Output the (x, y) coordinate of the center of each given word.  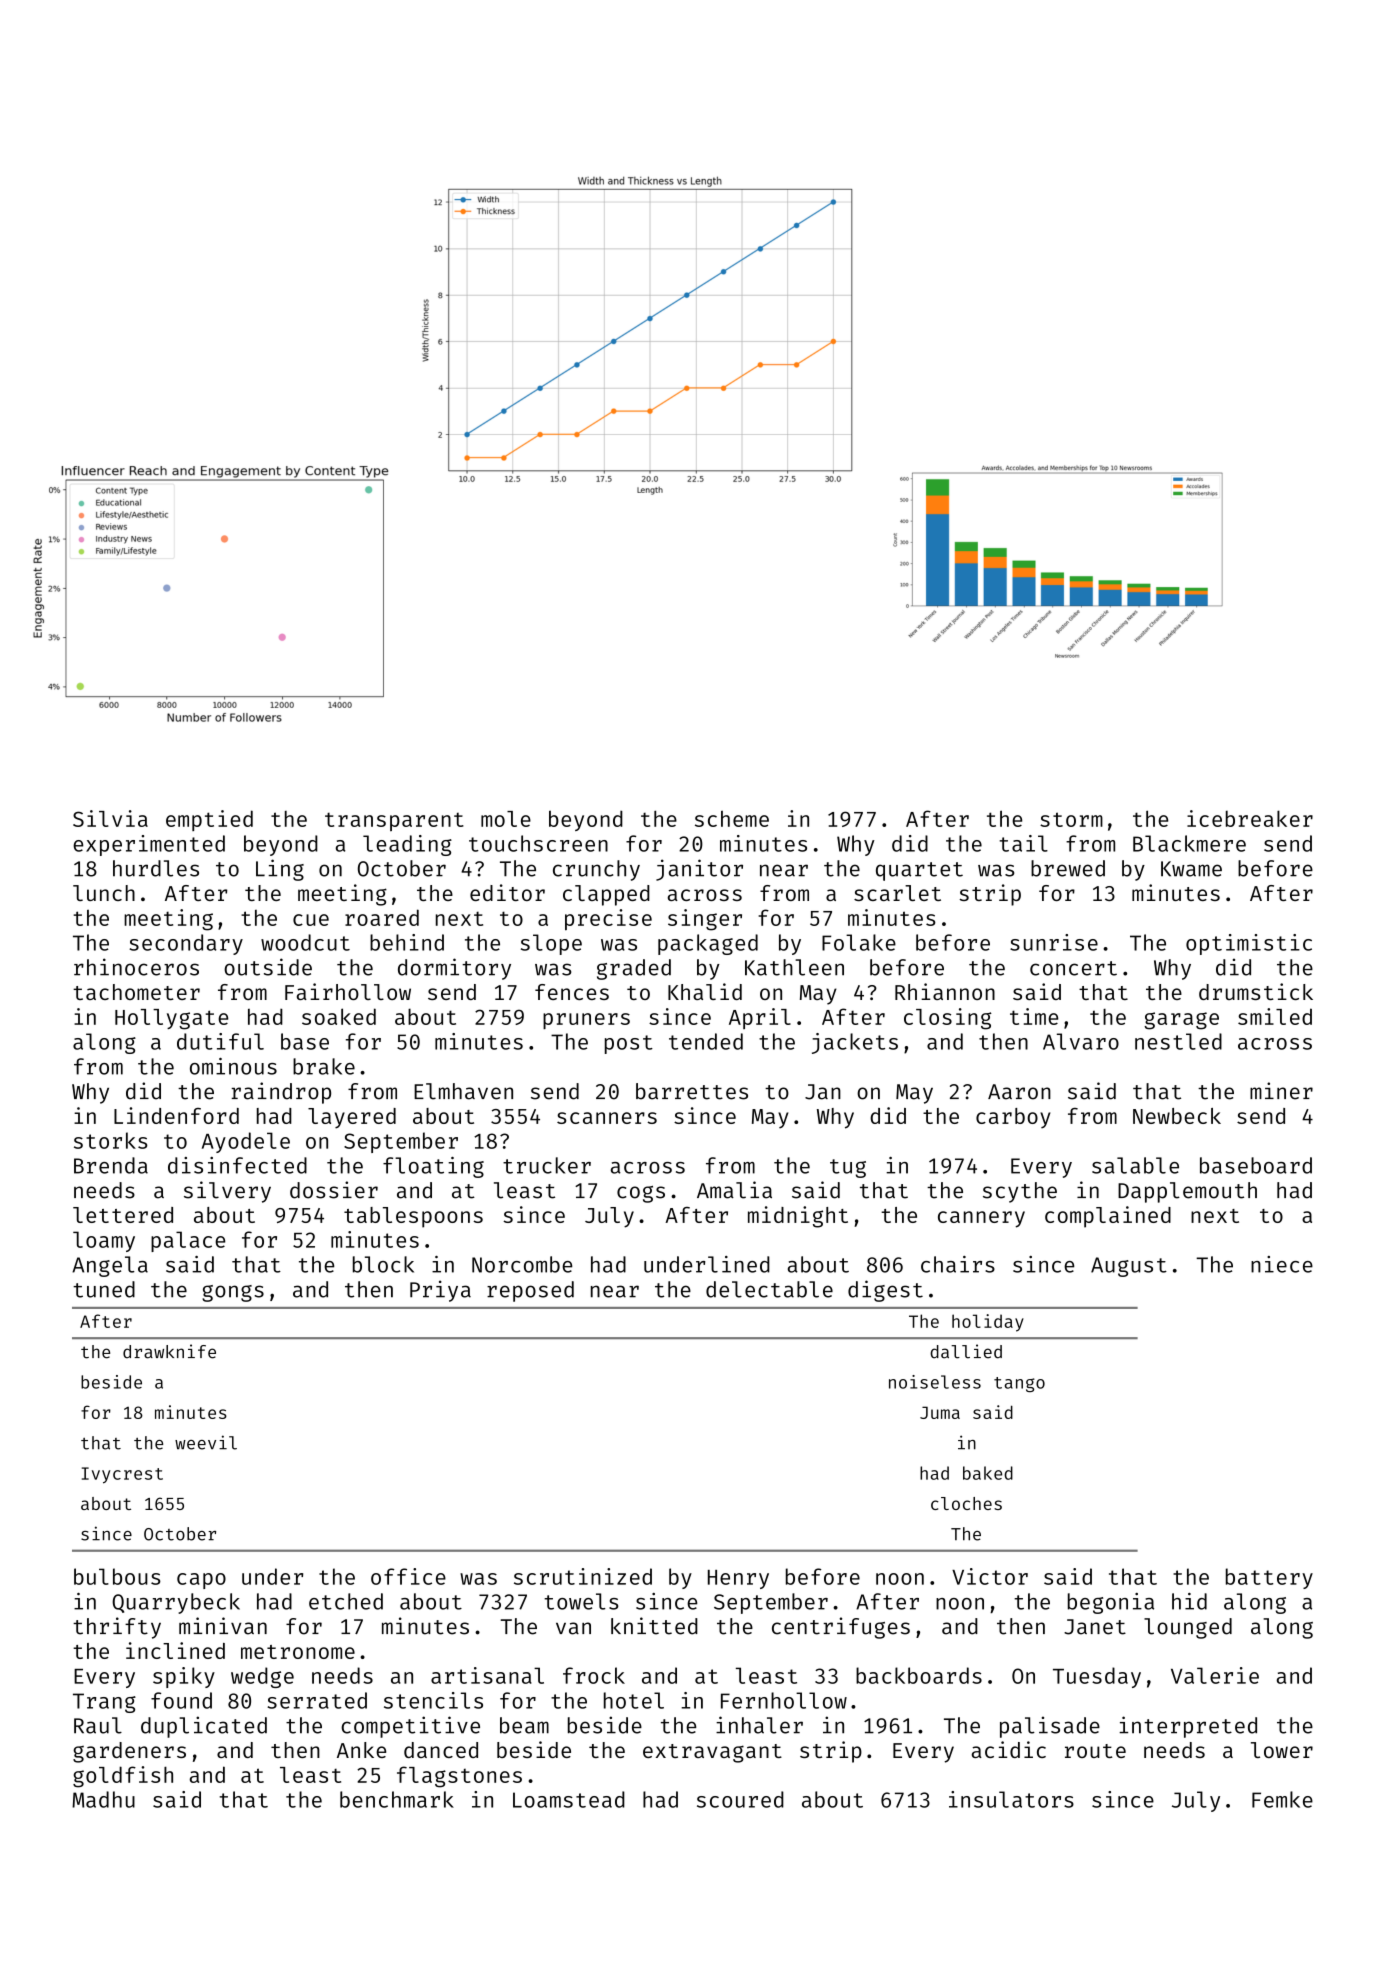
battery (1269, 1578)
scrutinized (583, 1576)
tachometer (136, 992)
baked (988, 1473)
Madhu (103, 1799)
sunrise (1054, 942)
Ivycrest (122, 1475)
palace (188, 1241)
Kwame (1191, 869)
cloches (966, 1503)
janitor (699, 870)
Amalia (734, 1190)
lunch (104, 893)
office (408, 1576)
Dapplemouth (1187, 1192)
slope (551, 944)
